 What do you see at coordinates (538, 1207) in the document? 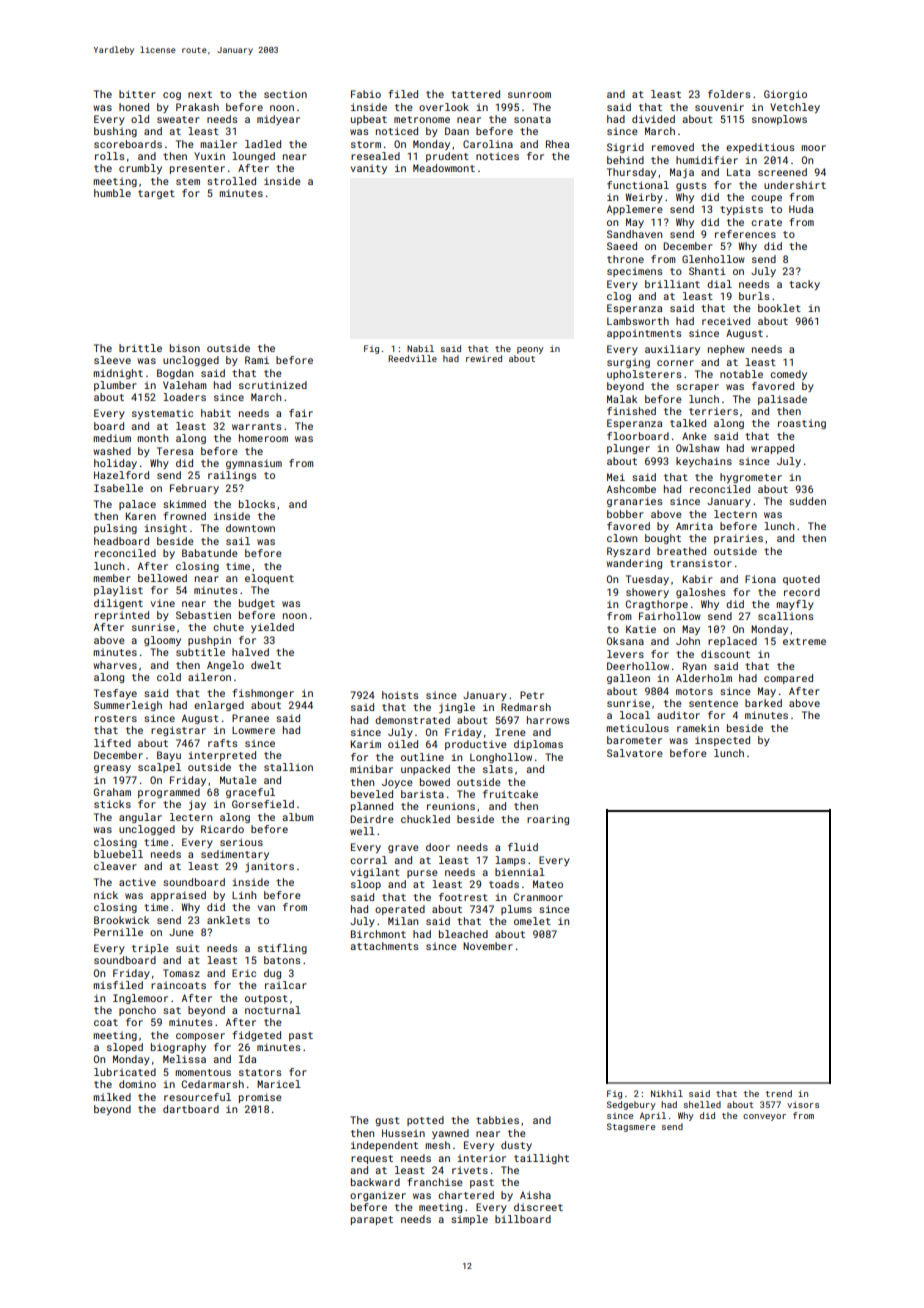
I see `discreet` at bounding box center [538, 1207].
